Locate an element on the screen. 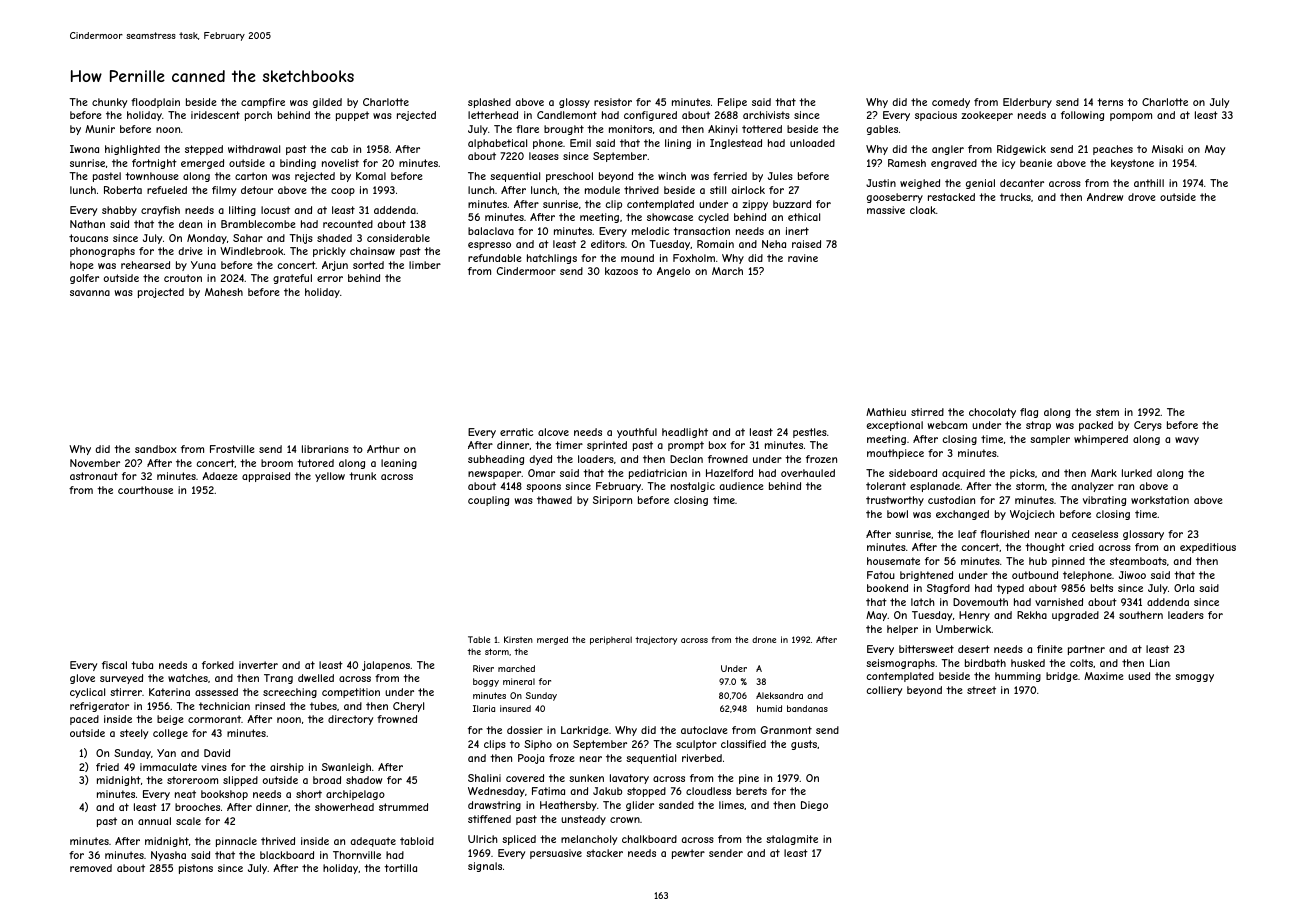 Image resolution: width=1308 pixels, height=924 pixels. cab is located at coordinates (339, 149).
